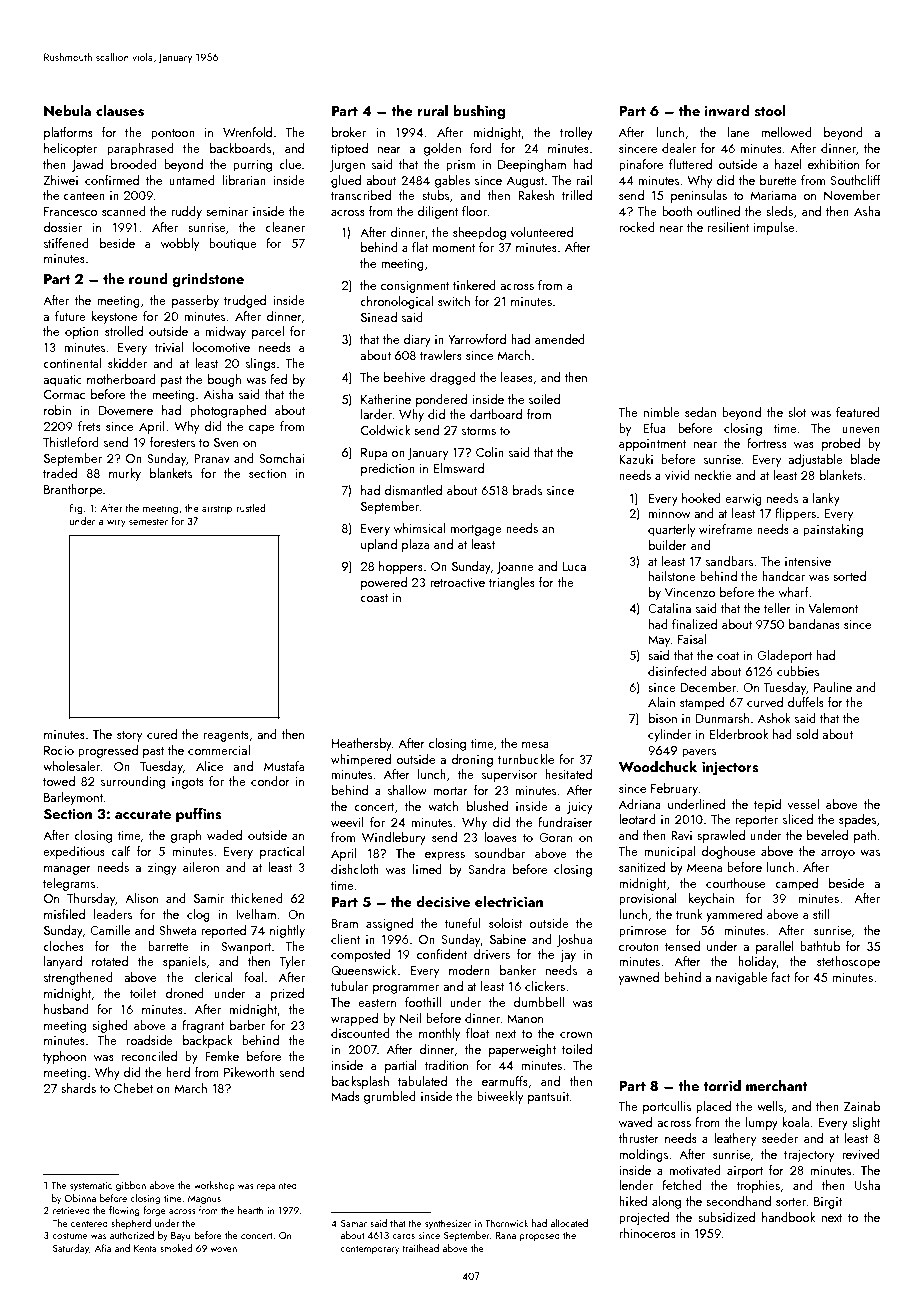 This document has width=924, height=1308. What do you see at coordinates (60, 180) in the document?
I see `Zhiwei` at bounding box center [60, 180].
